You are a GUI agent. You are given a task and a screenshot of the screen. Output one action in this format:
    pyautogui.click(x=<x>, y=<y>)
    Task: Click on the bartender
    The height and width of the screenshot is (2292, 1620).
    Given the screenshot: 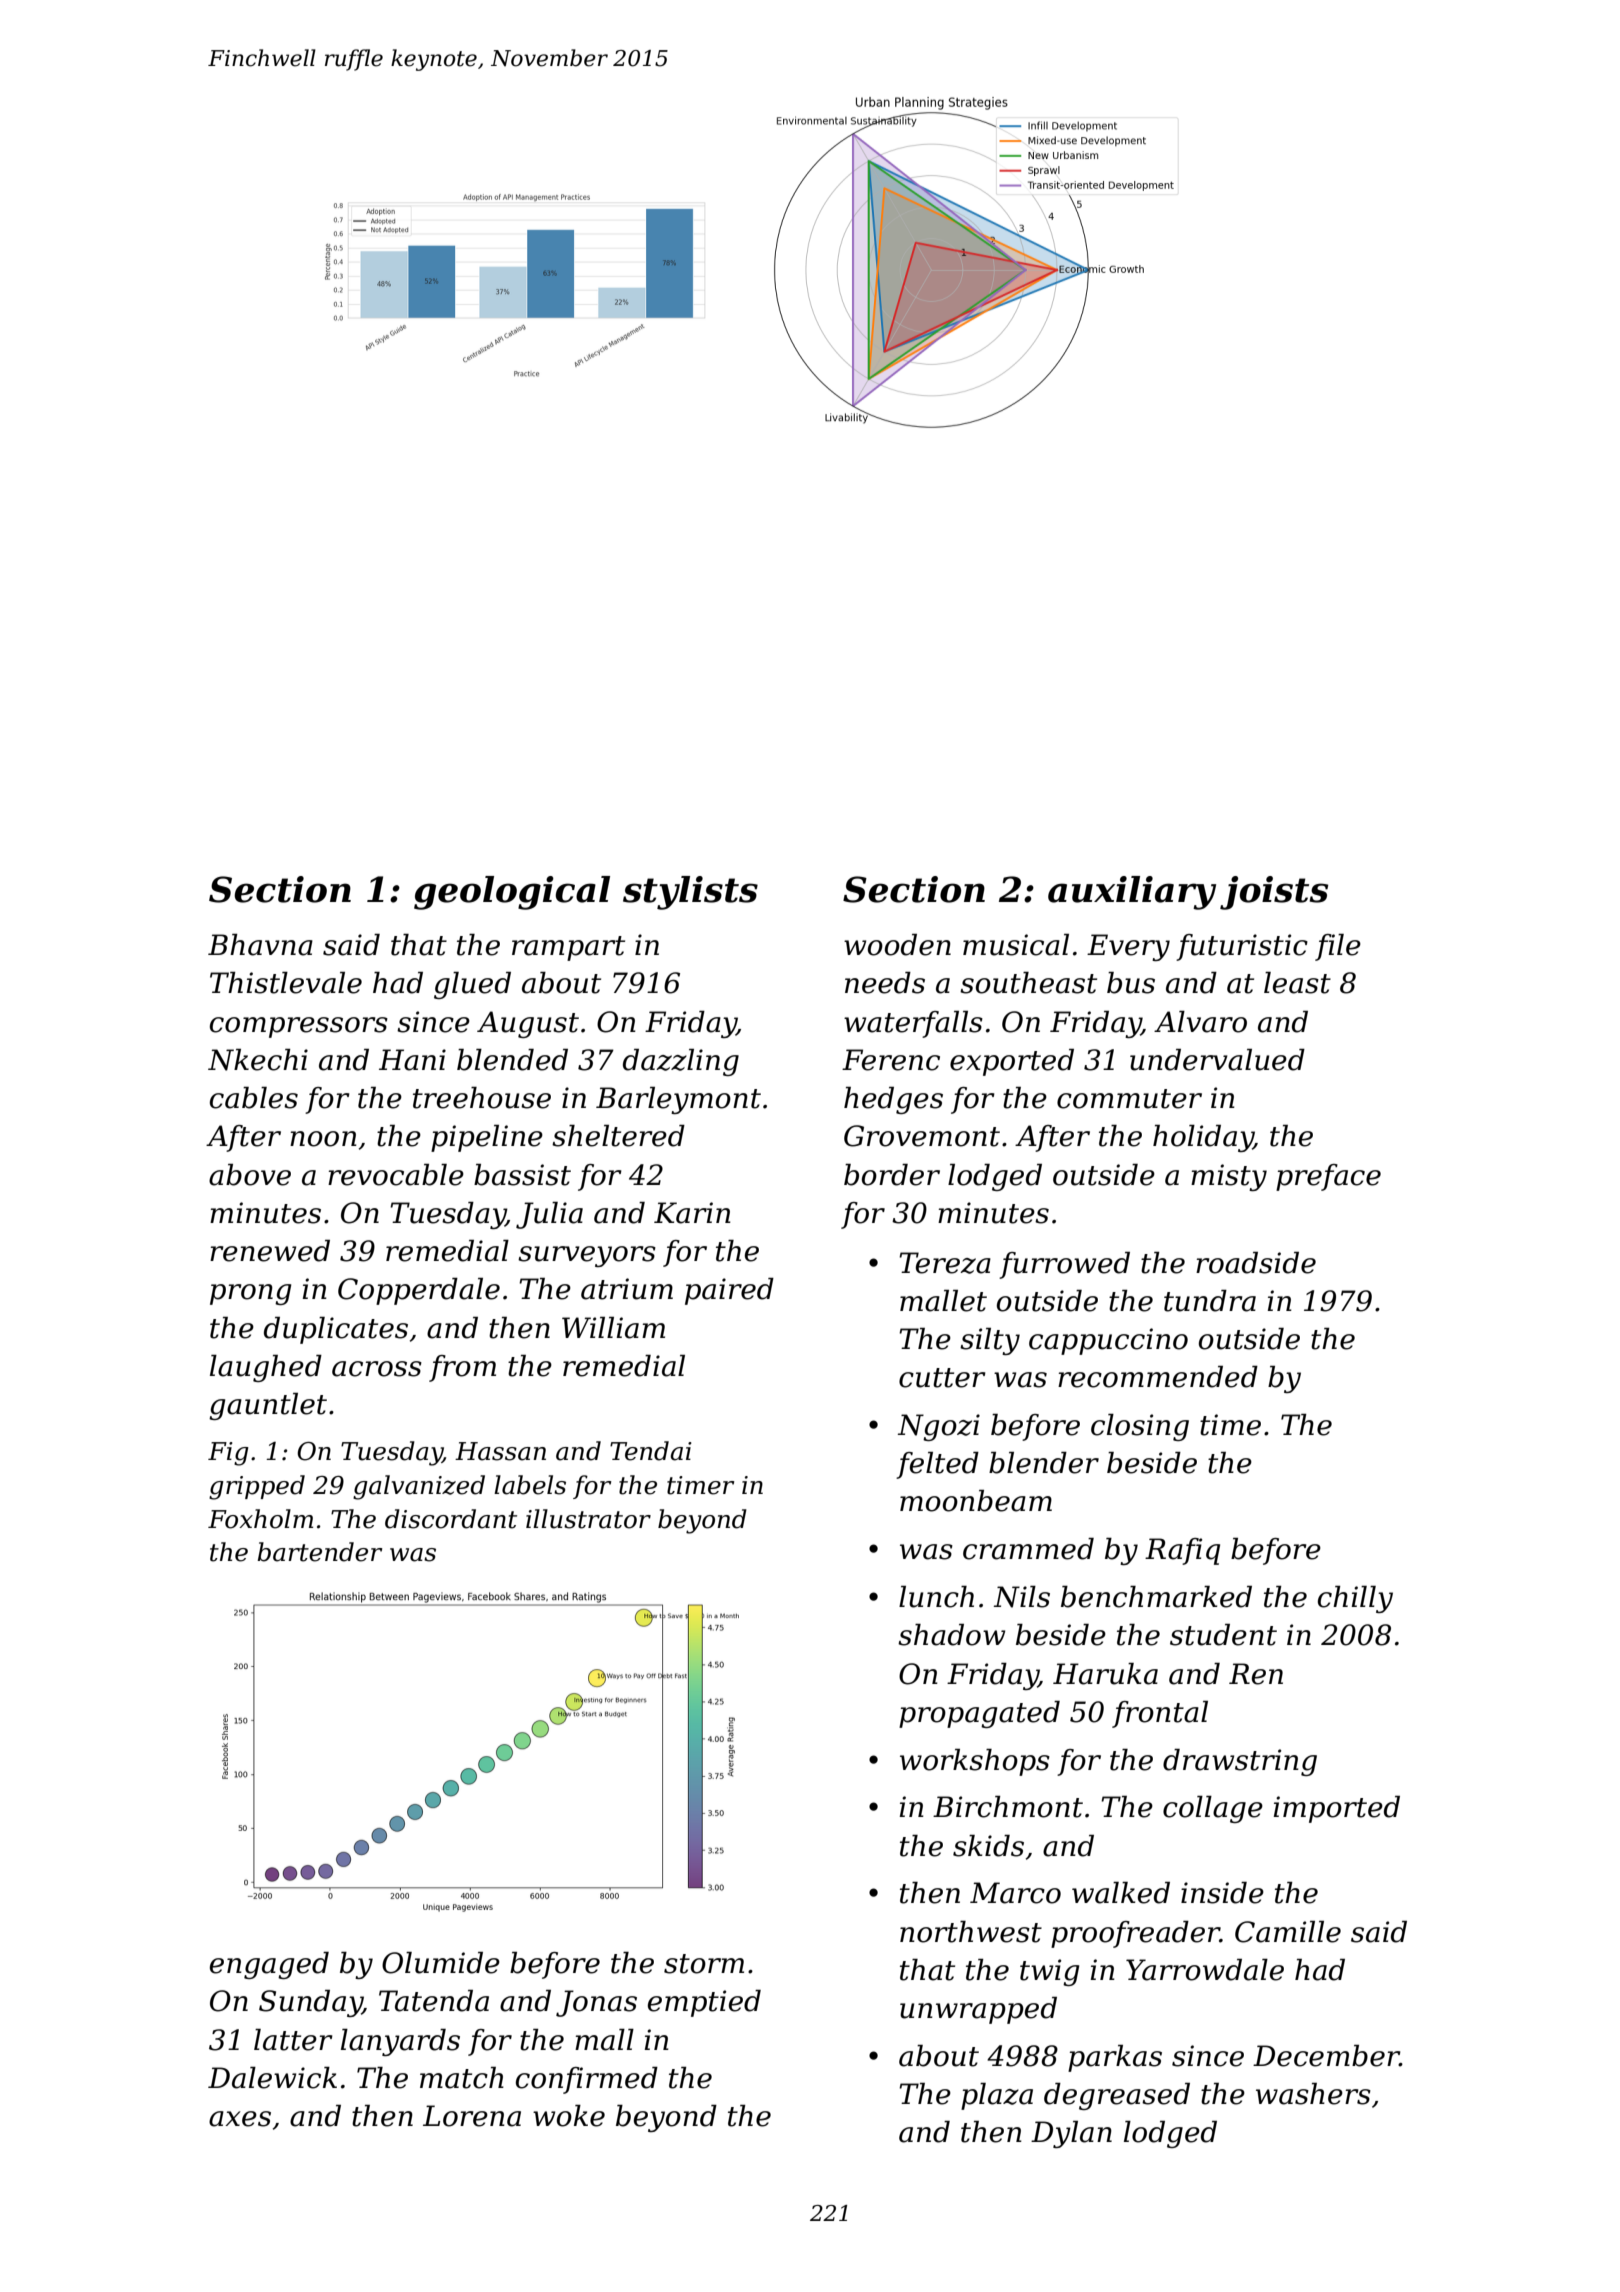 What is the action you would take?
    pyautogui.click(x=319, y=1552)
